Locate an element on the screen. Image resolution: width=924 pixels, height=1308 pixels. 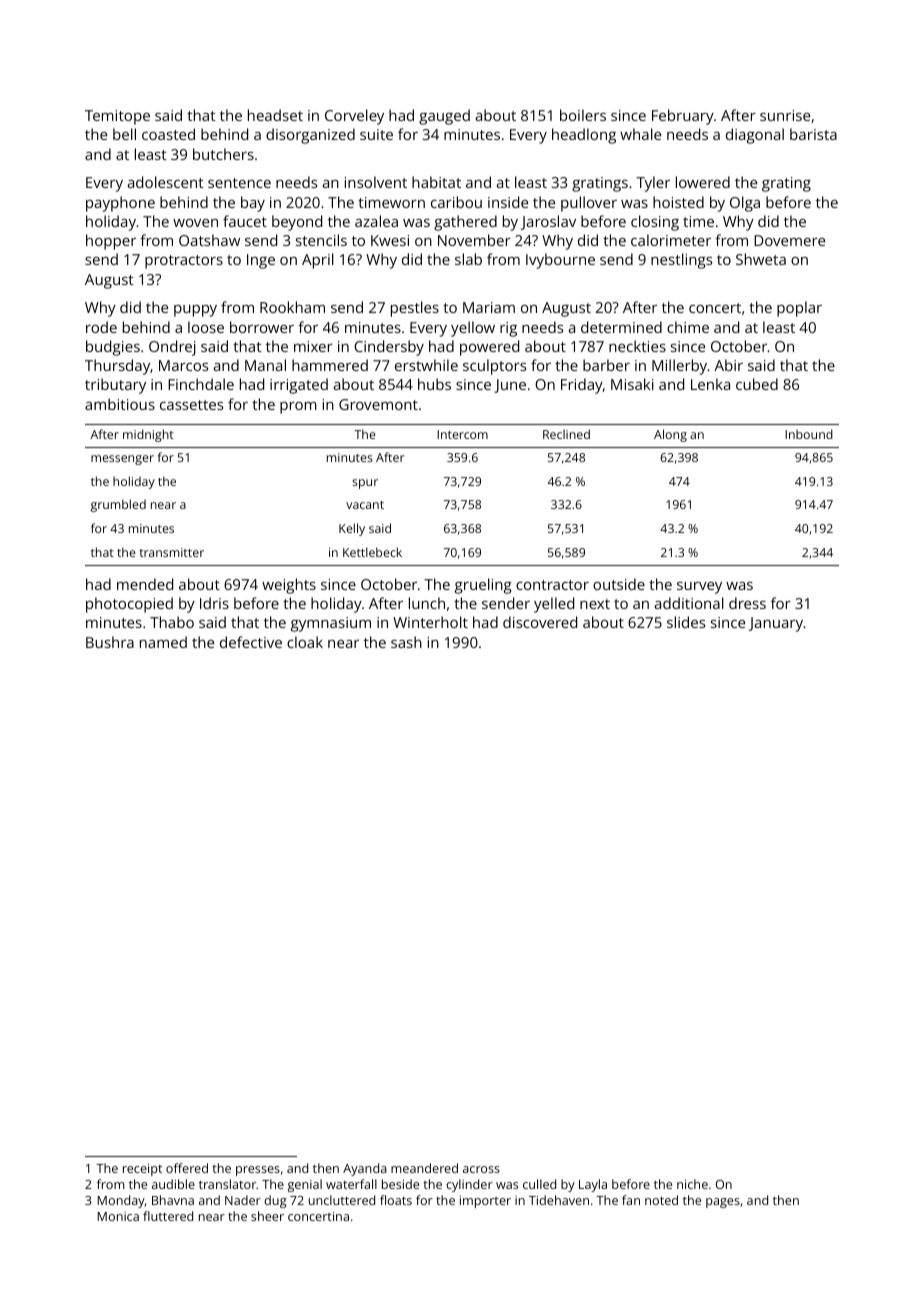
meandered is located at coordinates (424, 1168).
